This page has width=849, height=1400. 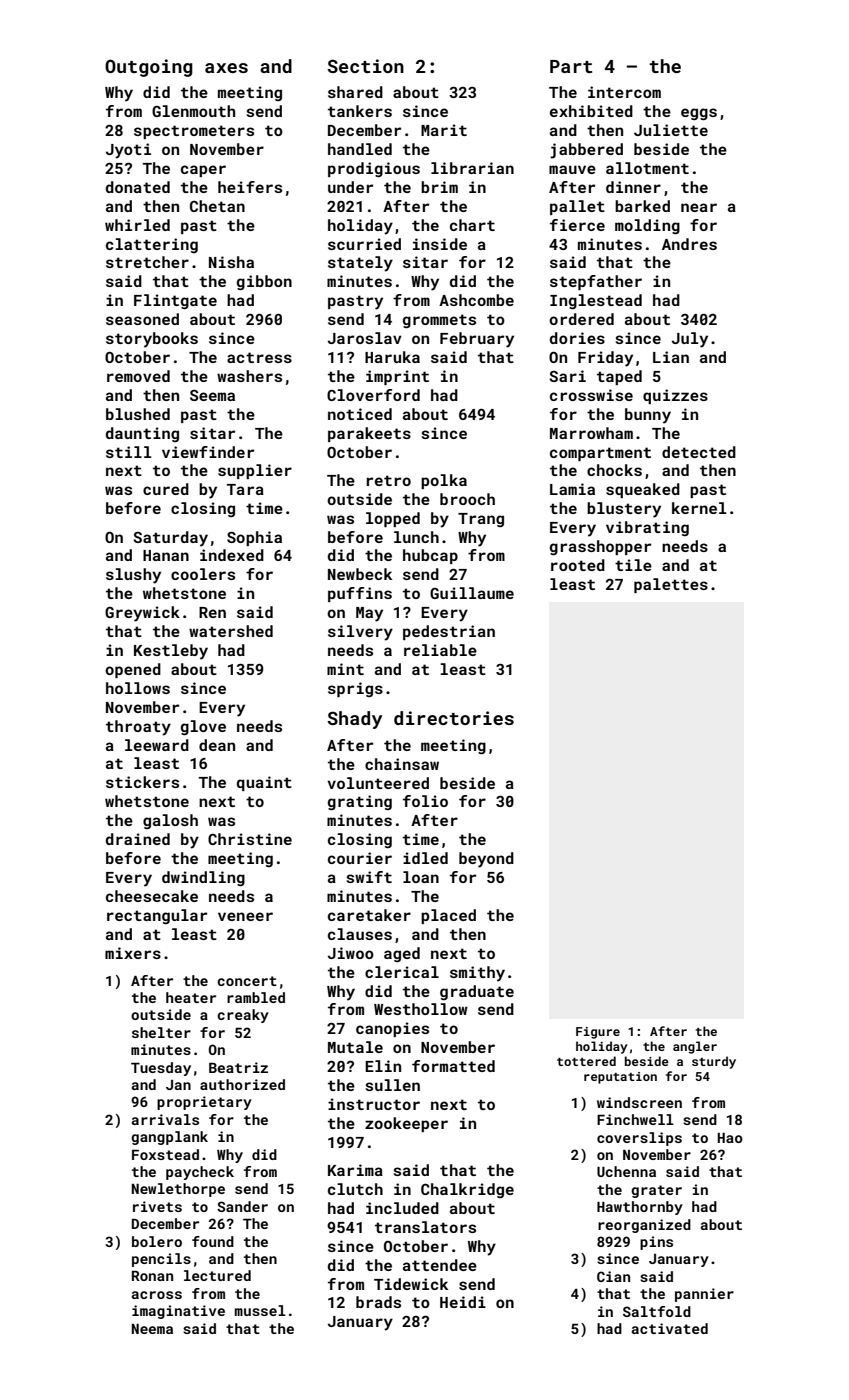 What do you see at coordinates (714, 1062) in the page?
I see `sturdy` at bounding box center [714, 1062].
